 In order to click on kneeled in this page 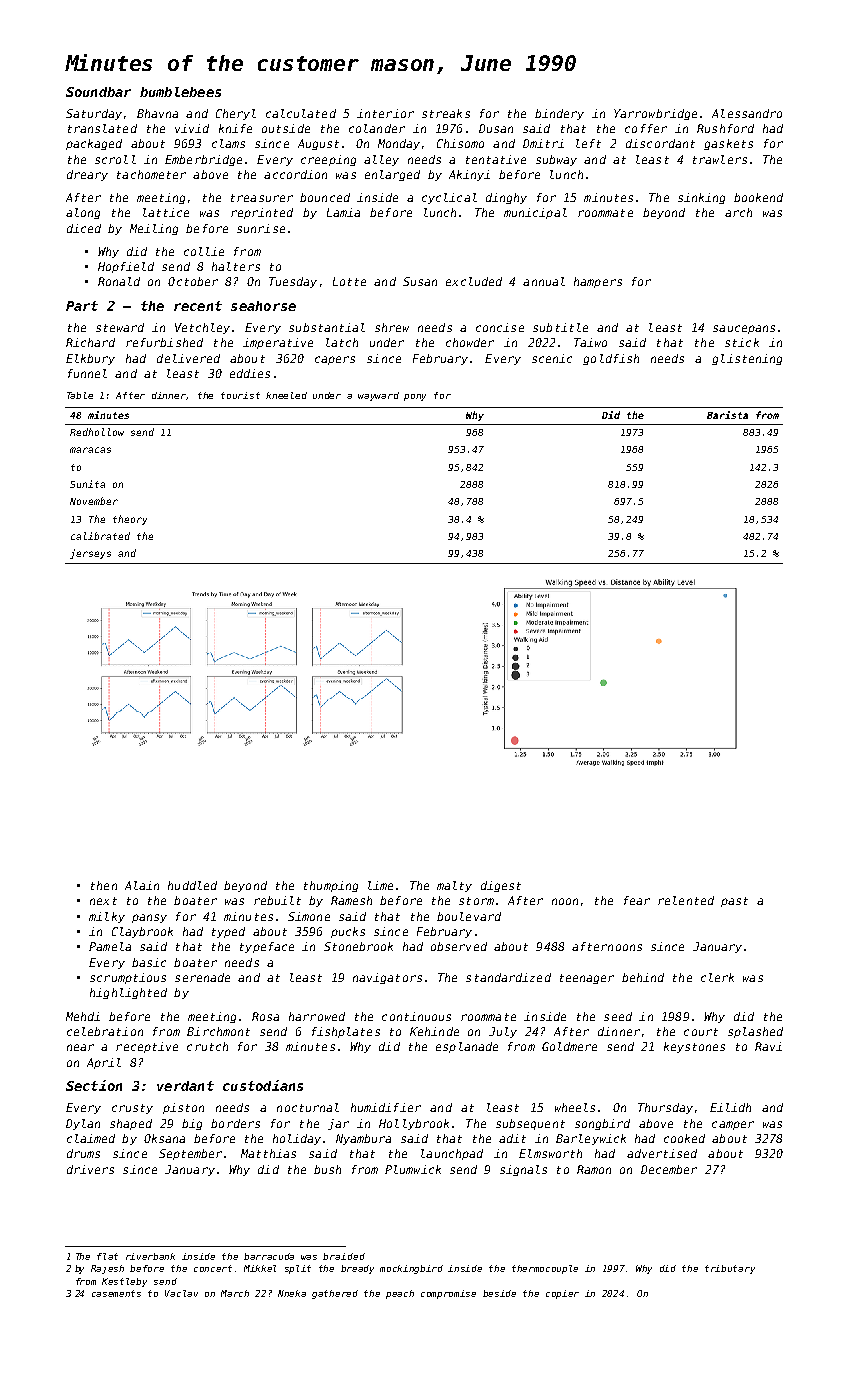, I will do `click(286, 395)`.
